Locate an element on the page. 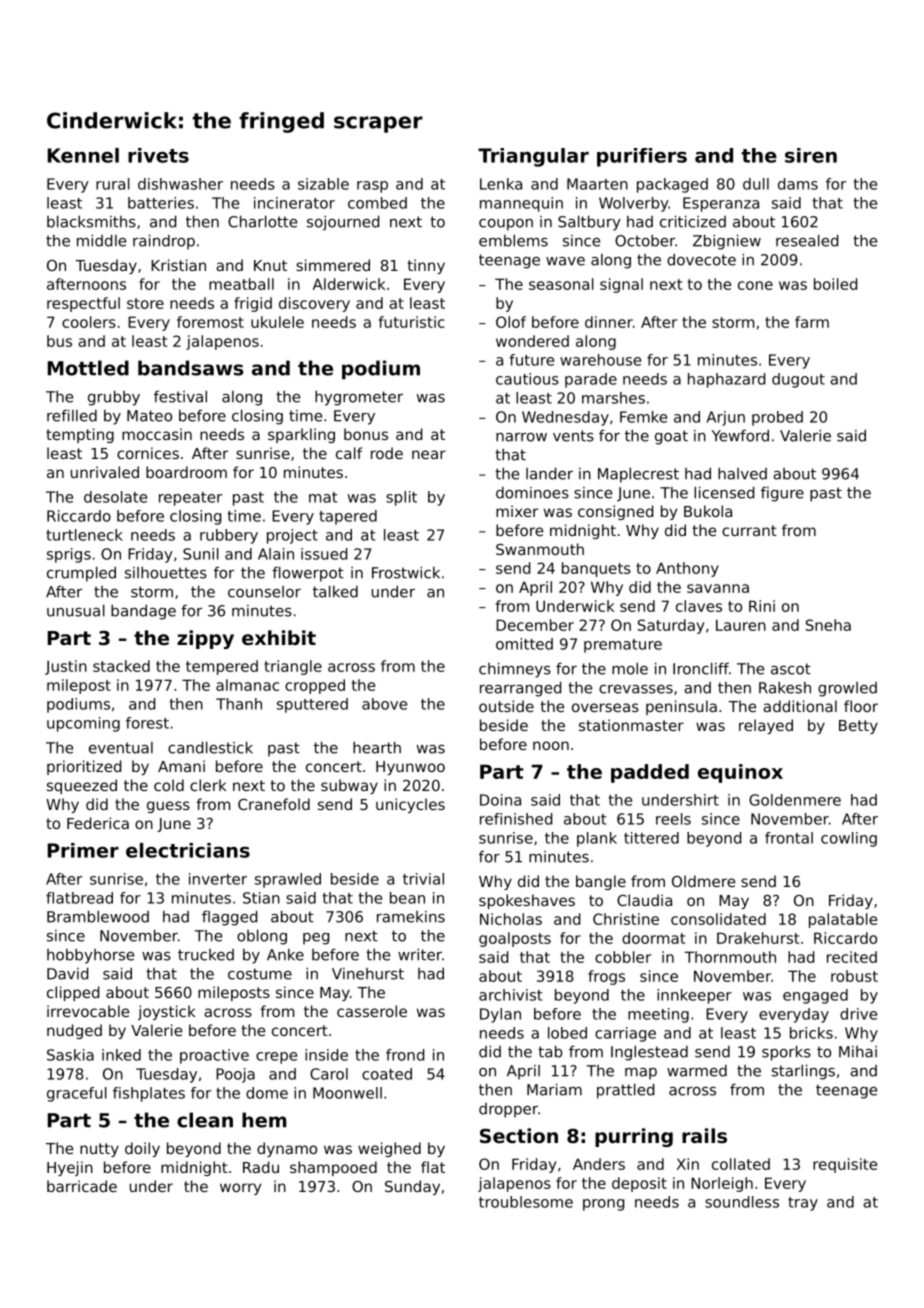  Esperanza is located at coordinates (721, 204).
